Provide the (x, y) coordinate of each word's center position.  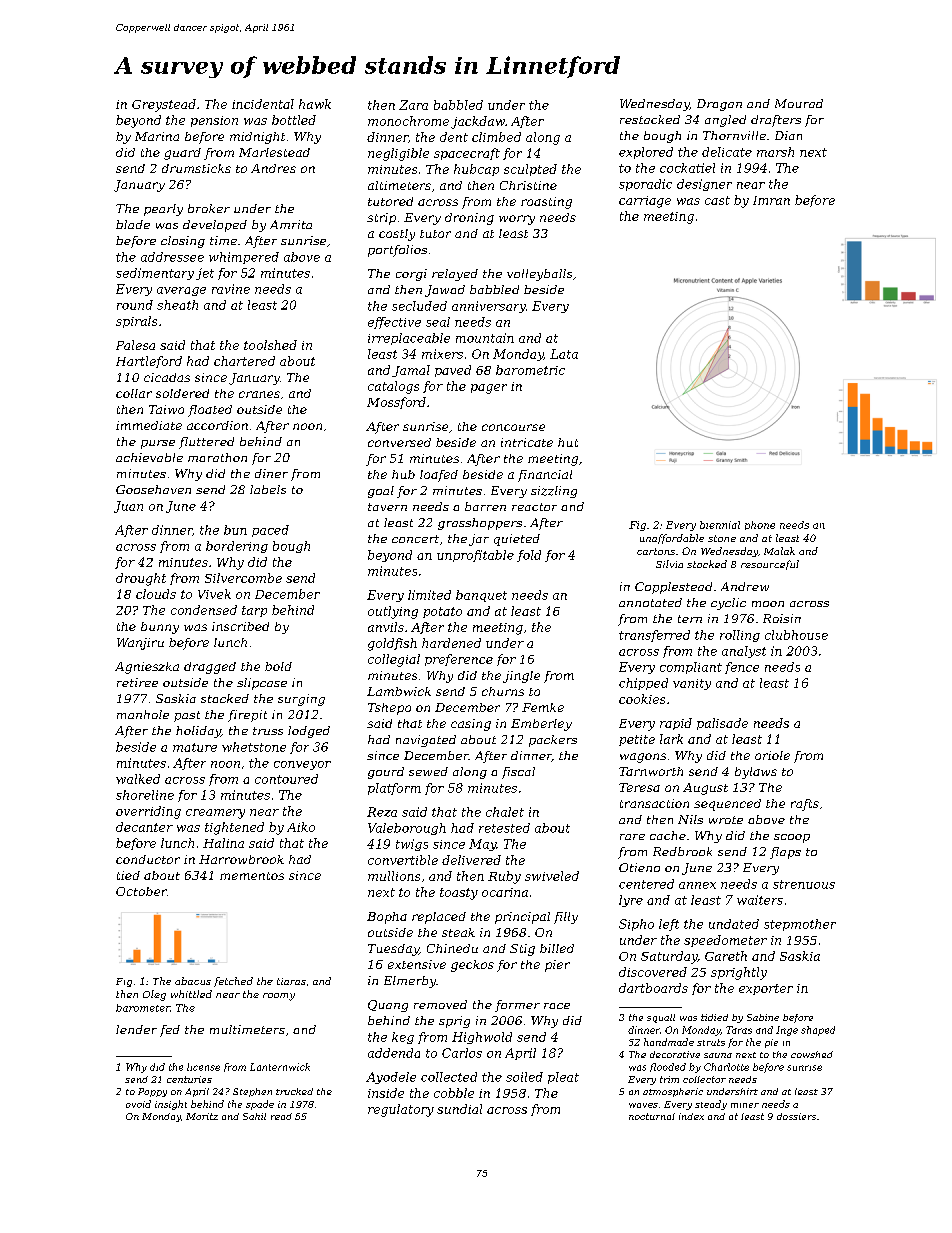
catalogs (393, 387)
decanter (144, 827)
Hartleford (149, 362)
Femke (543, 707)
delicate (727, 152)
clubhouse (796, 635)
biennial (720, 525)
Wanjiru (140, 644)
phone (760, 525)
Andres (273, 168)
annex (697, 885)
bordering (237, 547)
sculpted (530, 170)
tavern (387, 507)
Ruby (504, 877)
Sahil (254, 1116)
